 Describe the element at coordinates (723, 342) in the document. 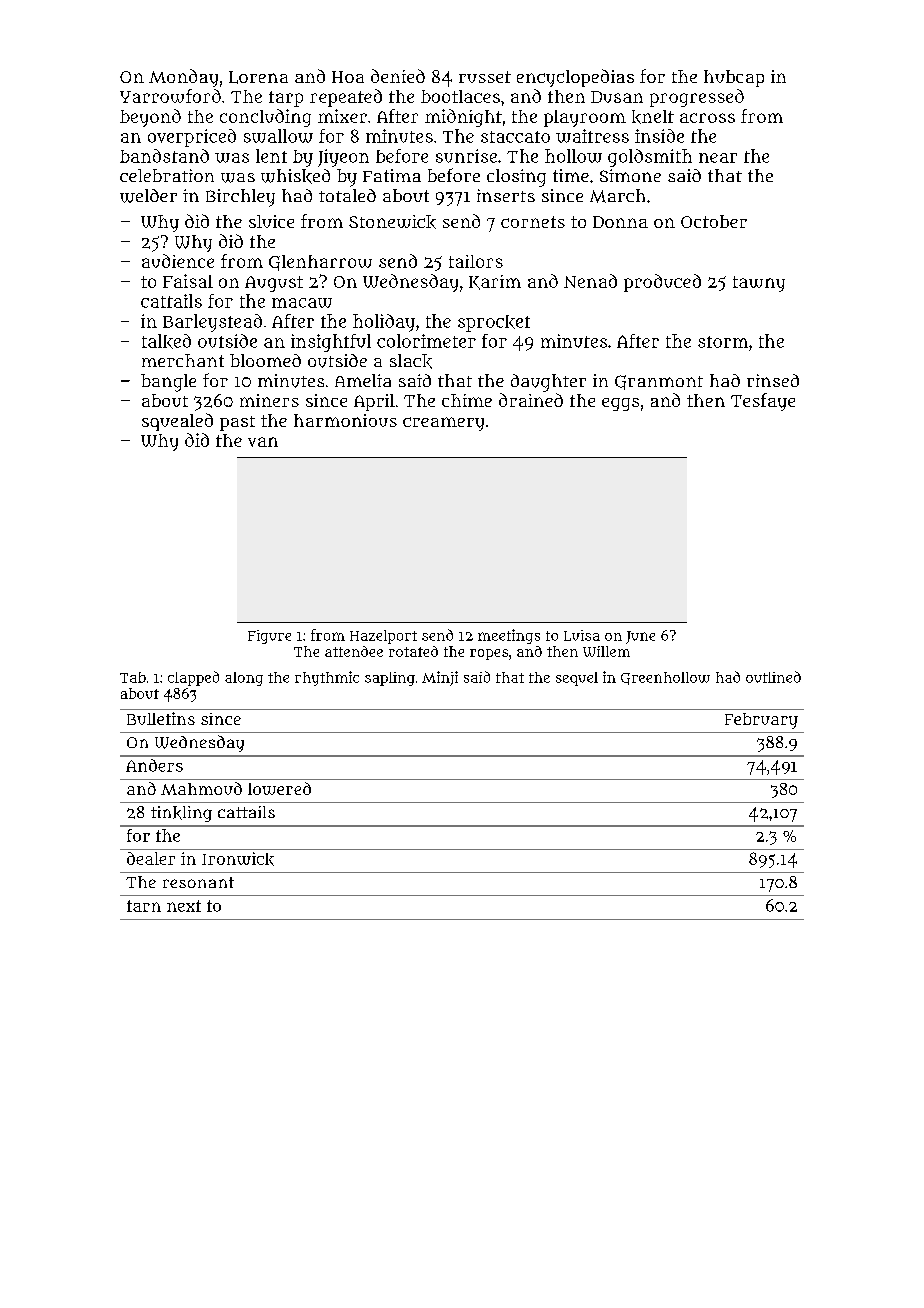

I see `storm` at that location.
